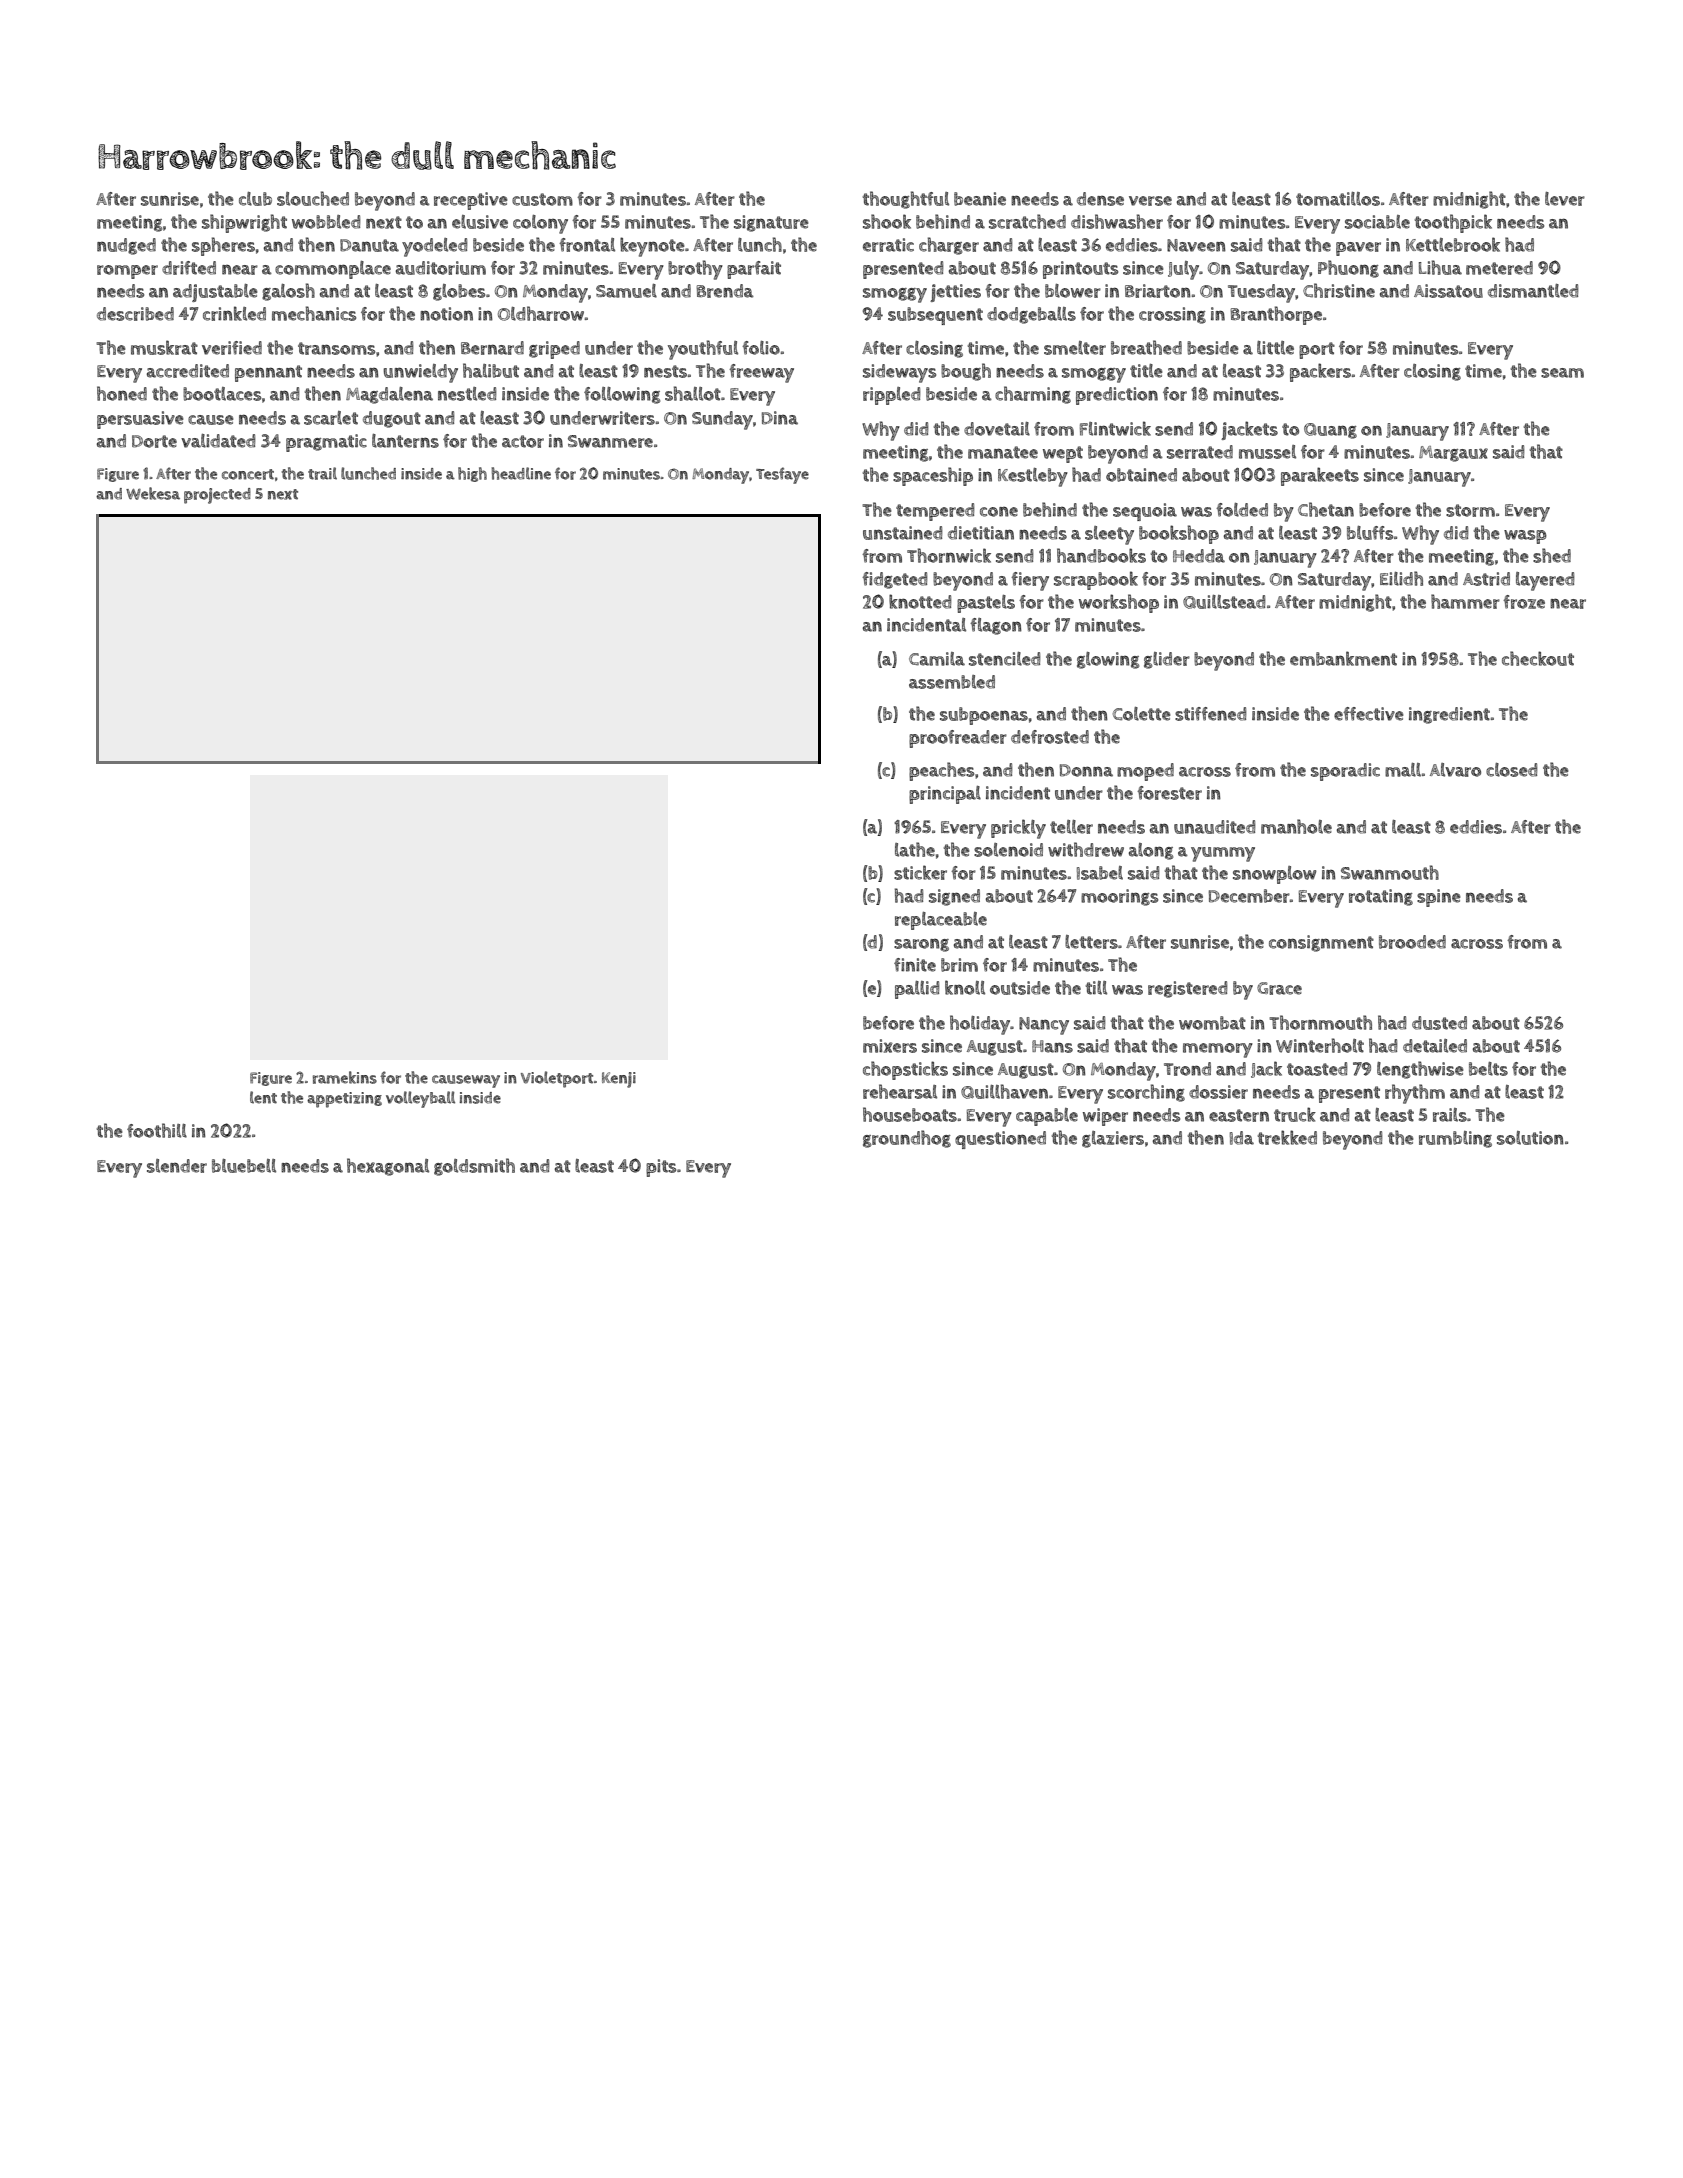 This image has height=2178, width=1683. I want to click on little, so click(1275, 348).
